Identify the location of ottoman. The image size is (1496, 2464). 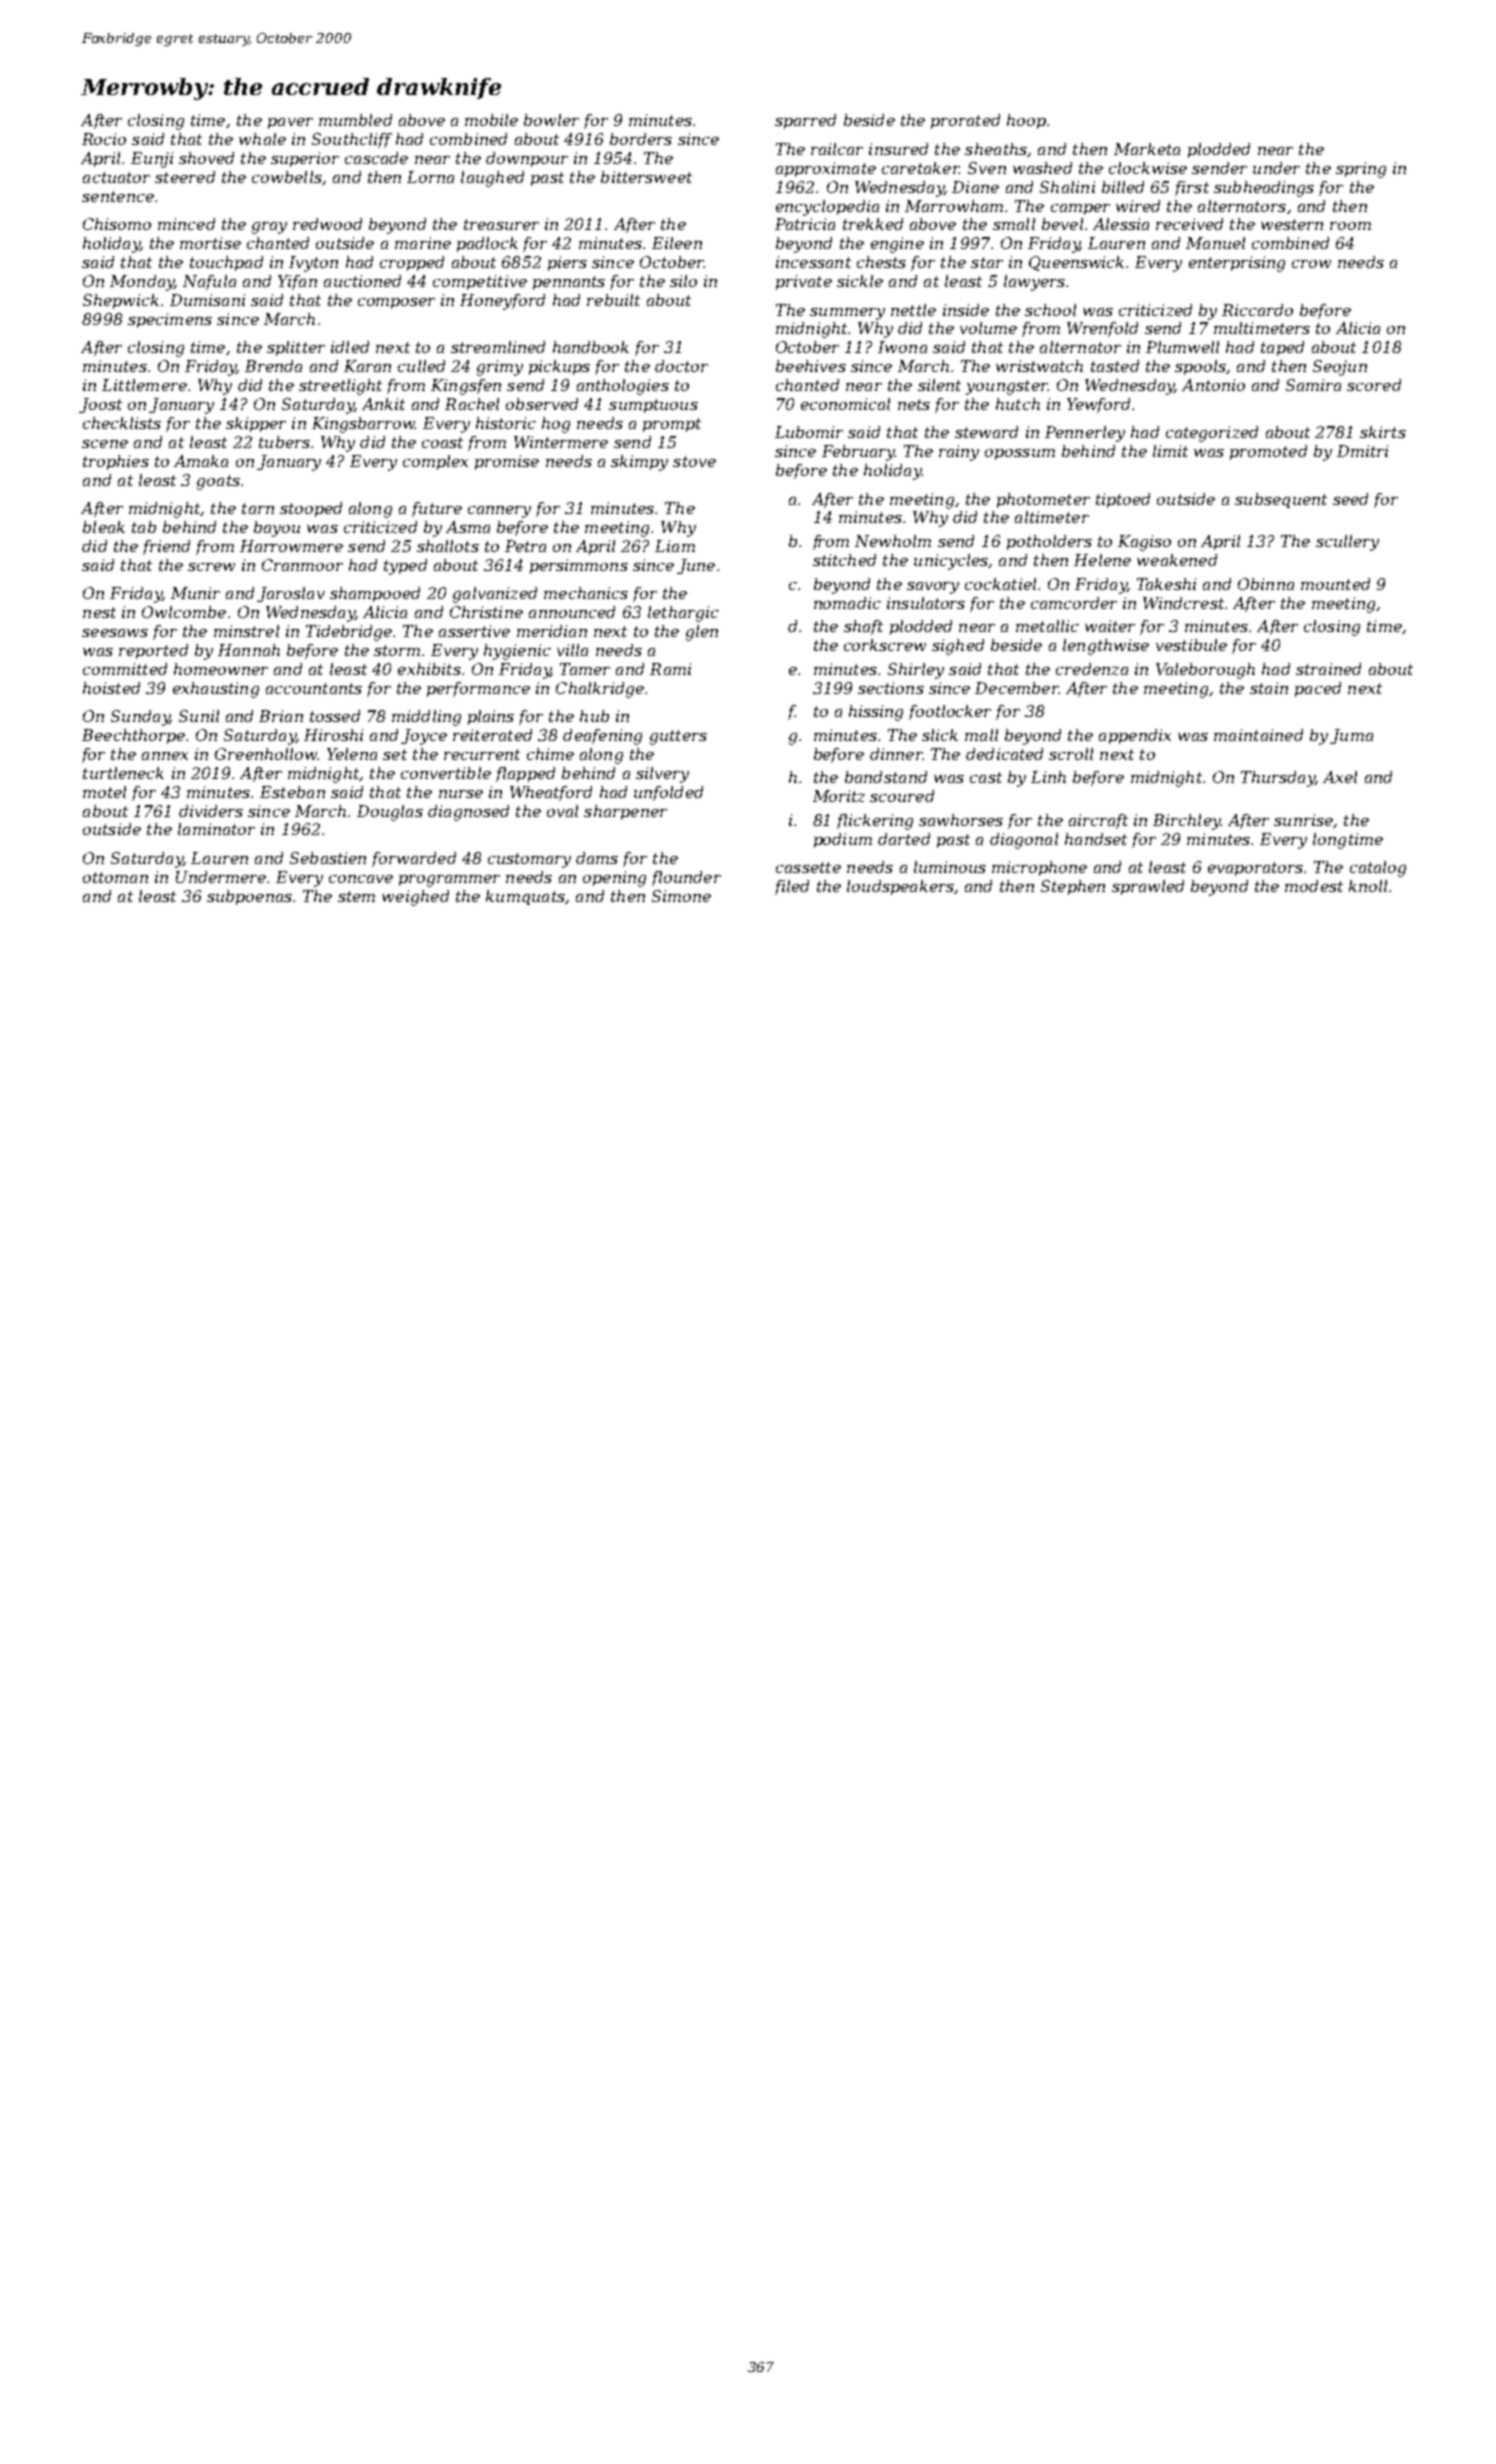
(115, 877).
